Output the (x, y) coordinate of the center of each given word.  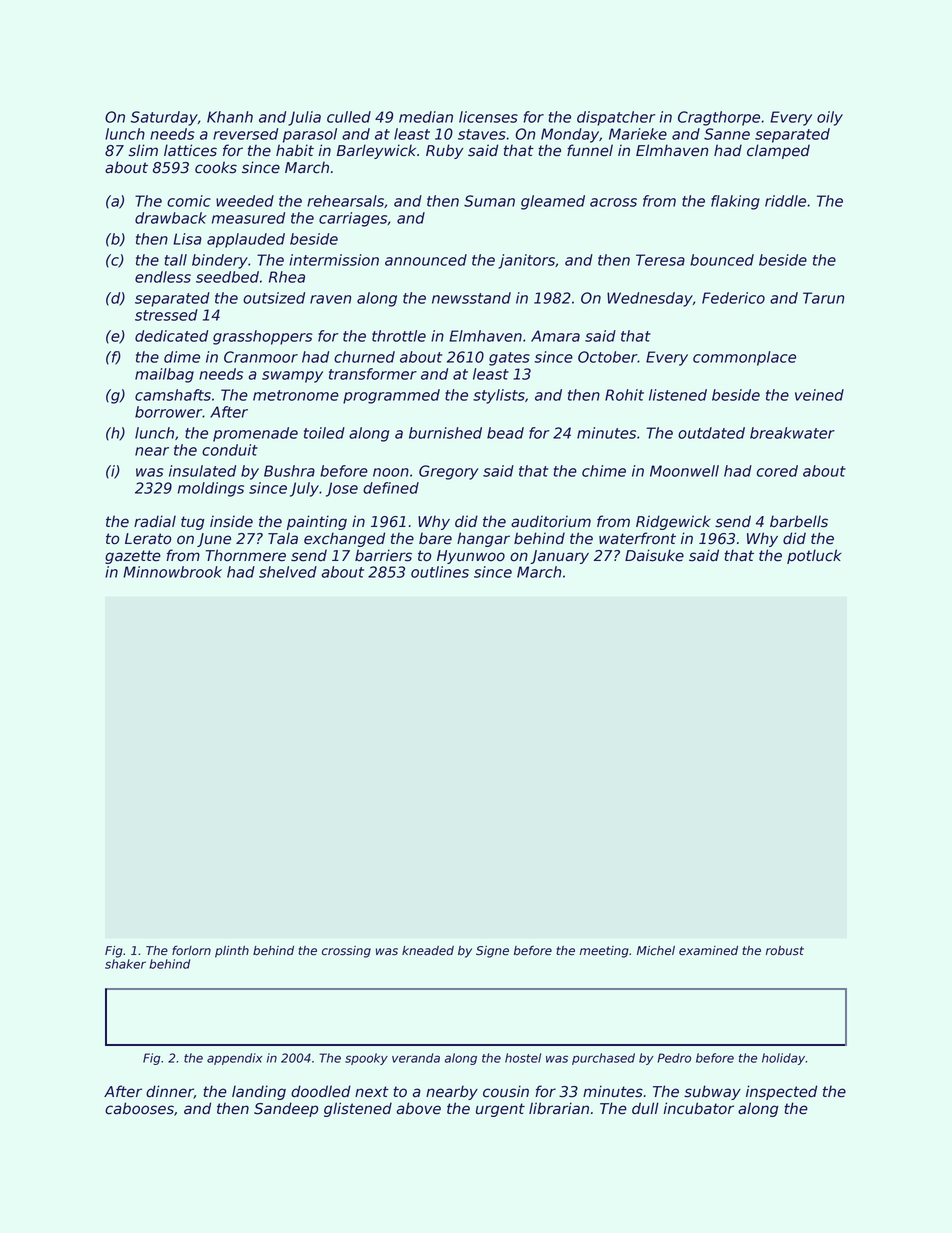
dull (645, 1108)
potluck (814, 556)
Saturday (164, 118)
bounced (722, 260)
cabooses (139, 1108)
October (608, 357)
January (559, 557)
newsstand (471, 298)
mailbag (164, 375)
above (419, 1108)
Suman (489, 201)
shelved (288, 572)
